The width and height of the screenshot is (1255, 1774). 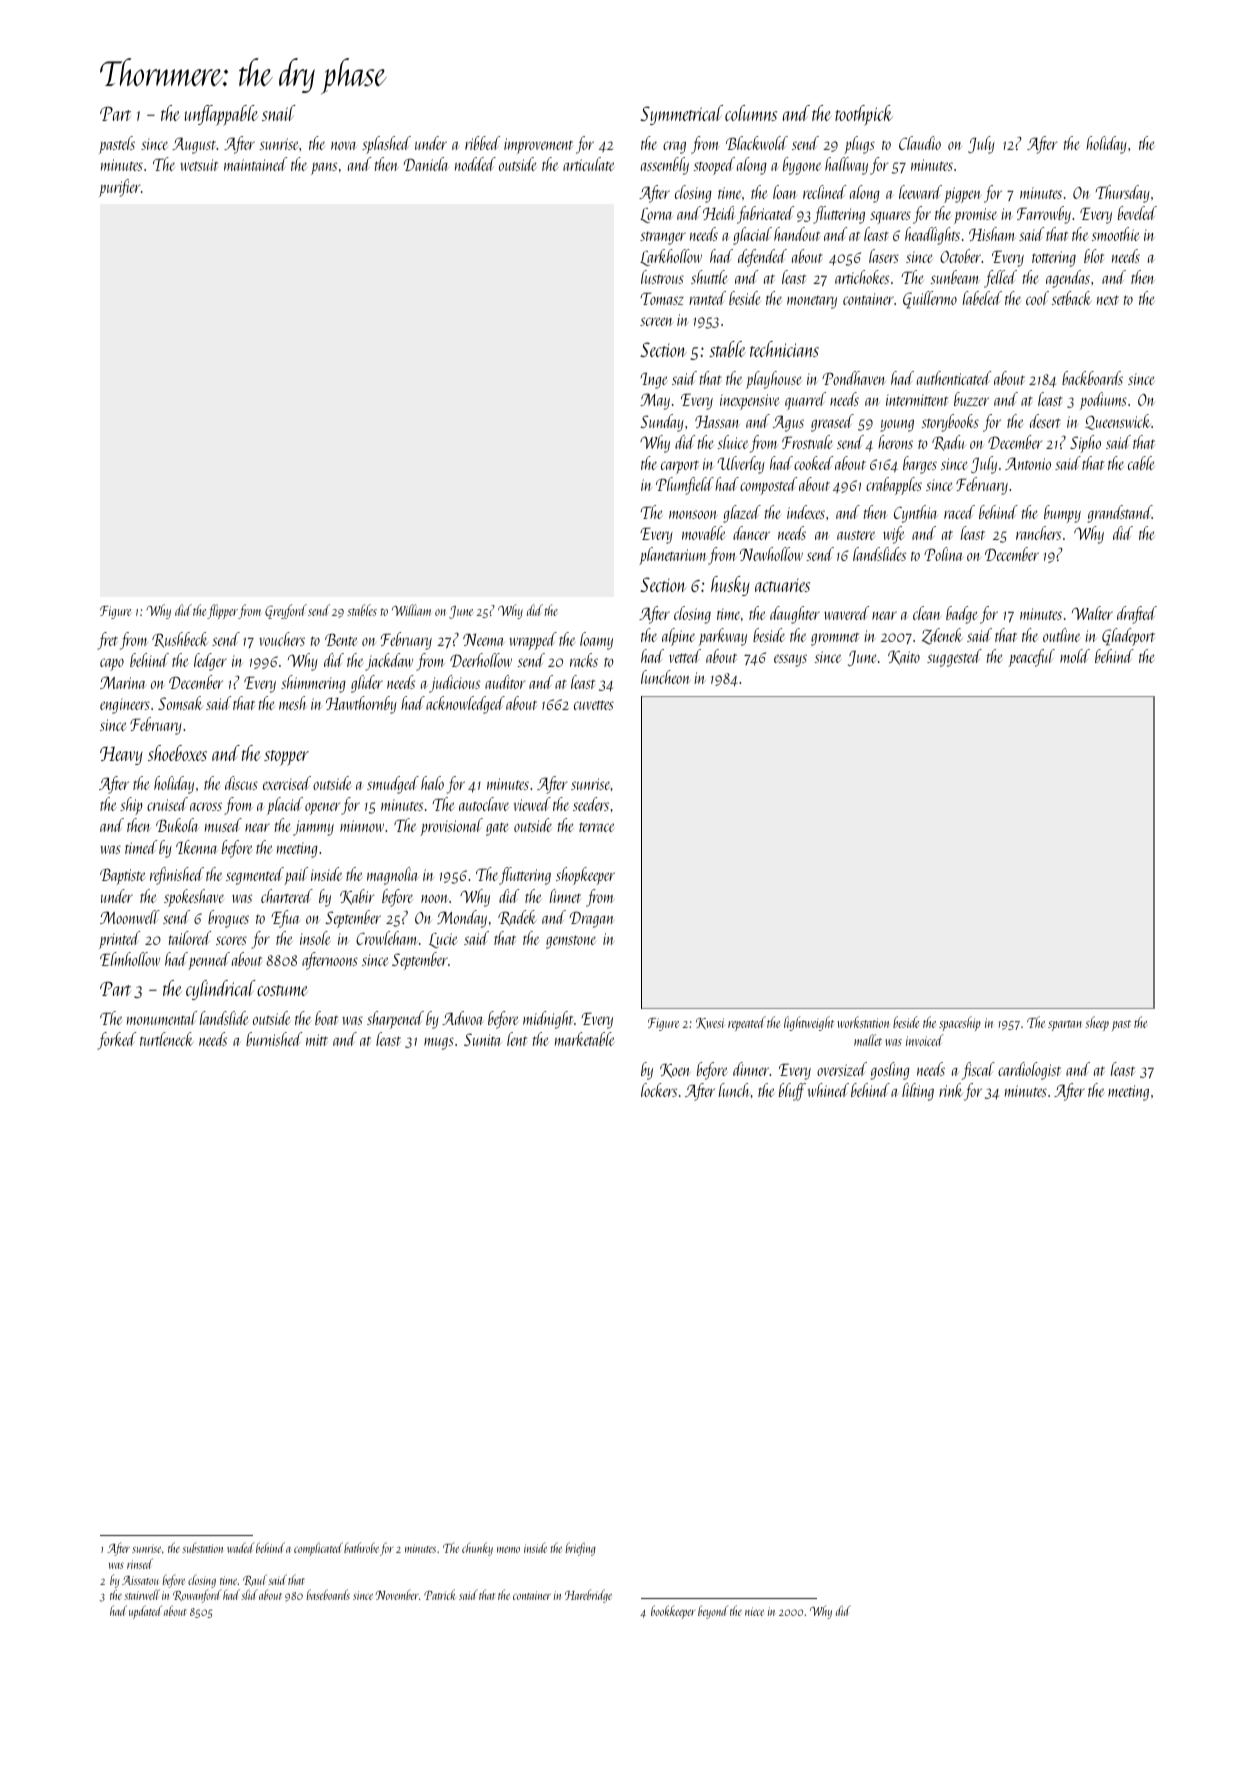 What do you see at coordinates (659, 1090) in the screenshot?
I see `lockers` at bounding box center [659, 1090].
